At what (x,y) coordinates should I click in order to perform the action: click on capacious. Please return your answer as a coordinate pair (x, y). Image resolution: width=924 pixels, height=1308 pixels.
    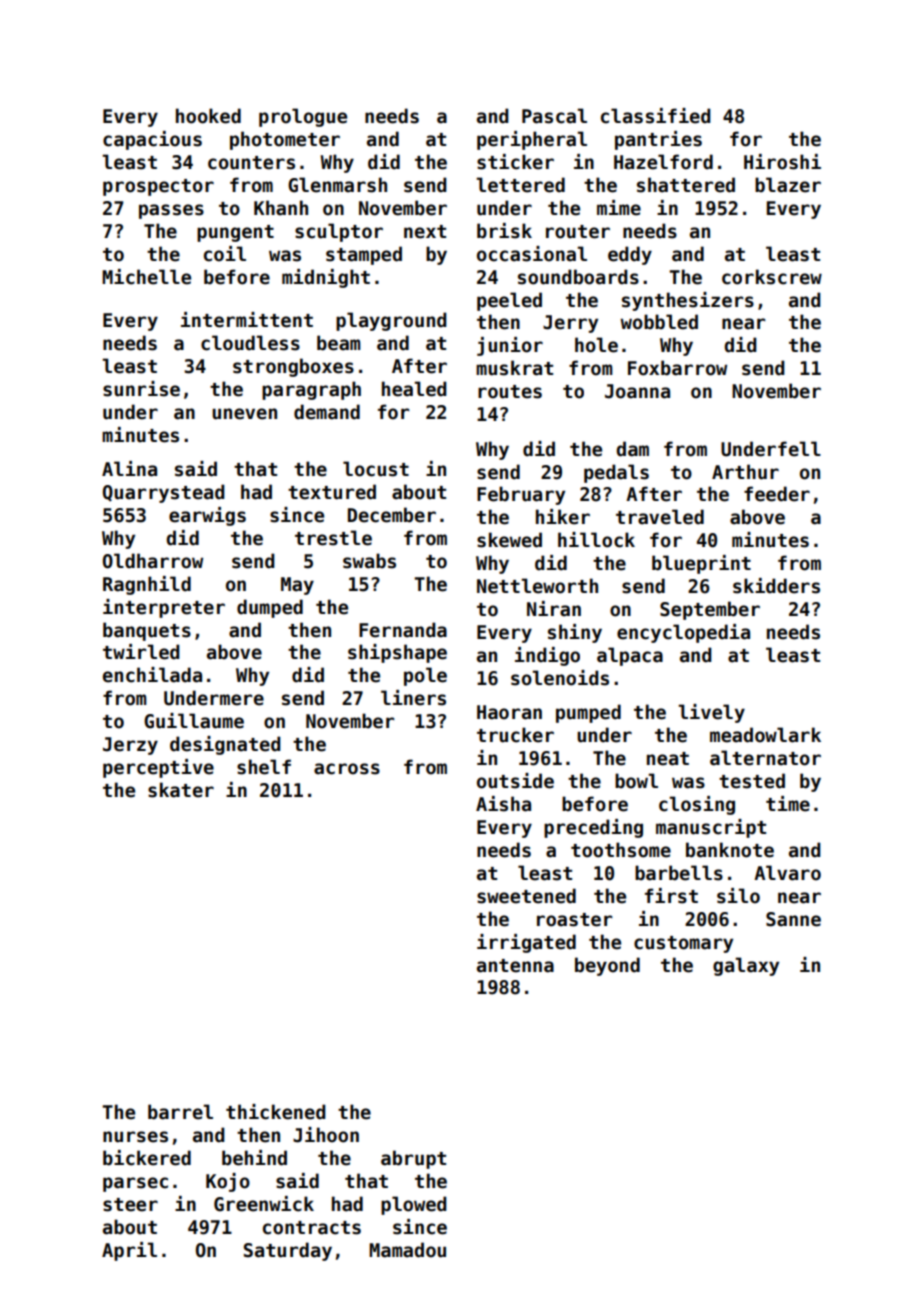
    Looking at the image, I should click on (152, 140).
